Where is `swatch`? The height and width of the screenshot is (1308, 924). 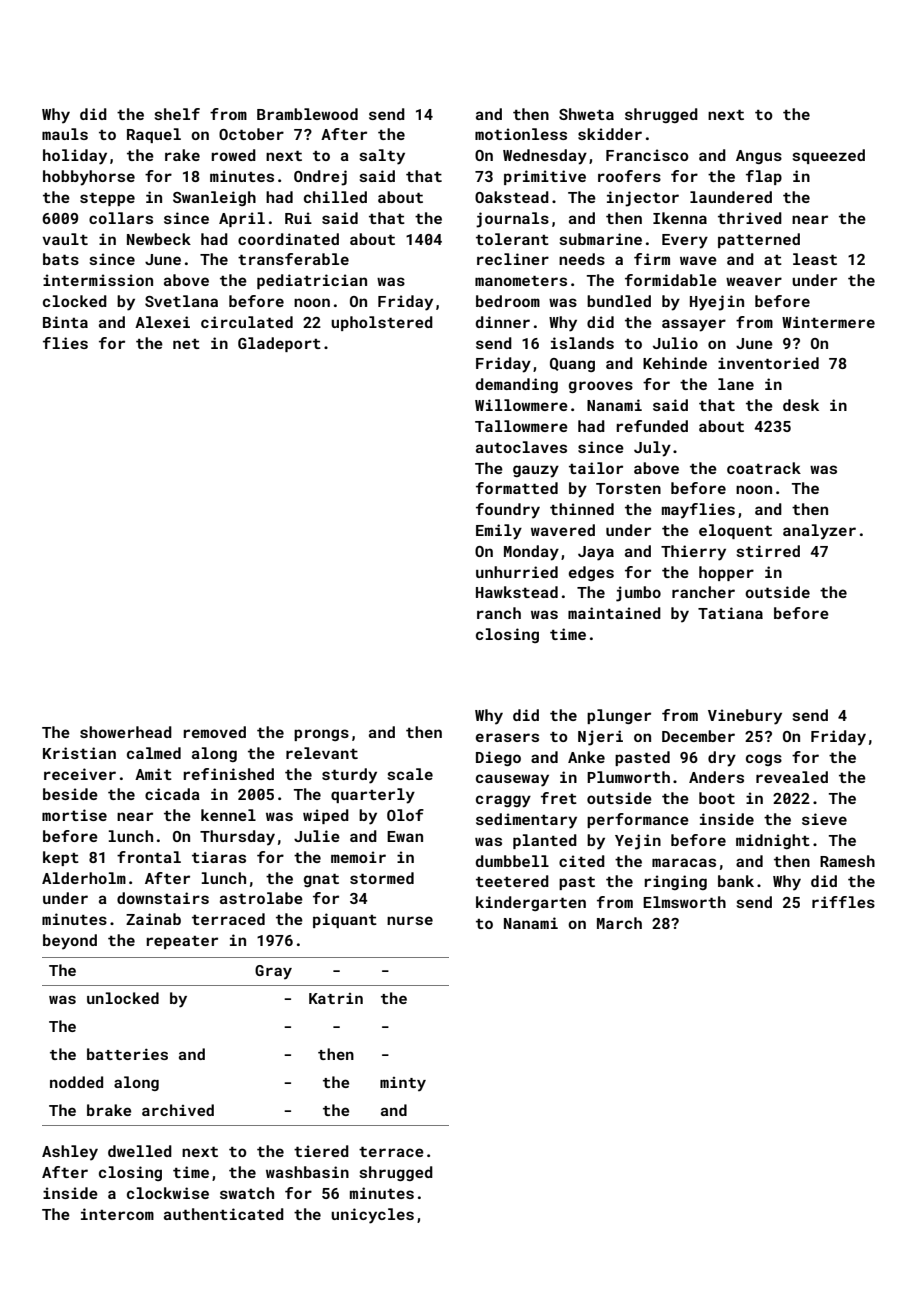
swatch is located at coordinates (247, 1193).
